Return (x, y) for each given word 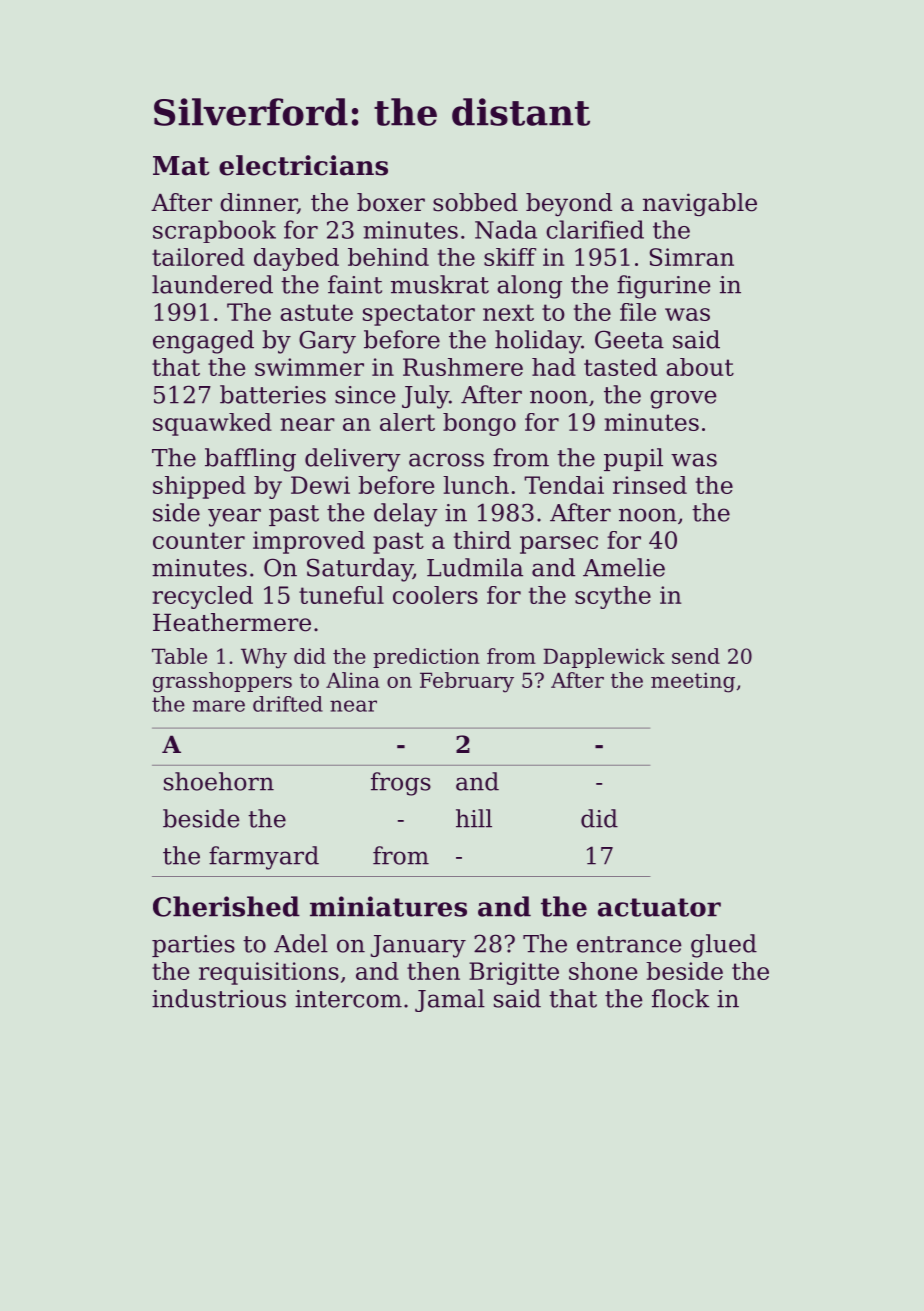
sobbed (475, 202)
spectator (419, 315)
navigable (700, 204)
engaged (203, 342)
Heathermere (232, 622)
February (467, 682)
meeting (693, 682)
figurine (664, 287)
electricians (303, 165)
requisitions (269, 973)
